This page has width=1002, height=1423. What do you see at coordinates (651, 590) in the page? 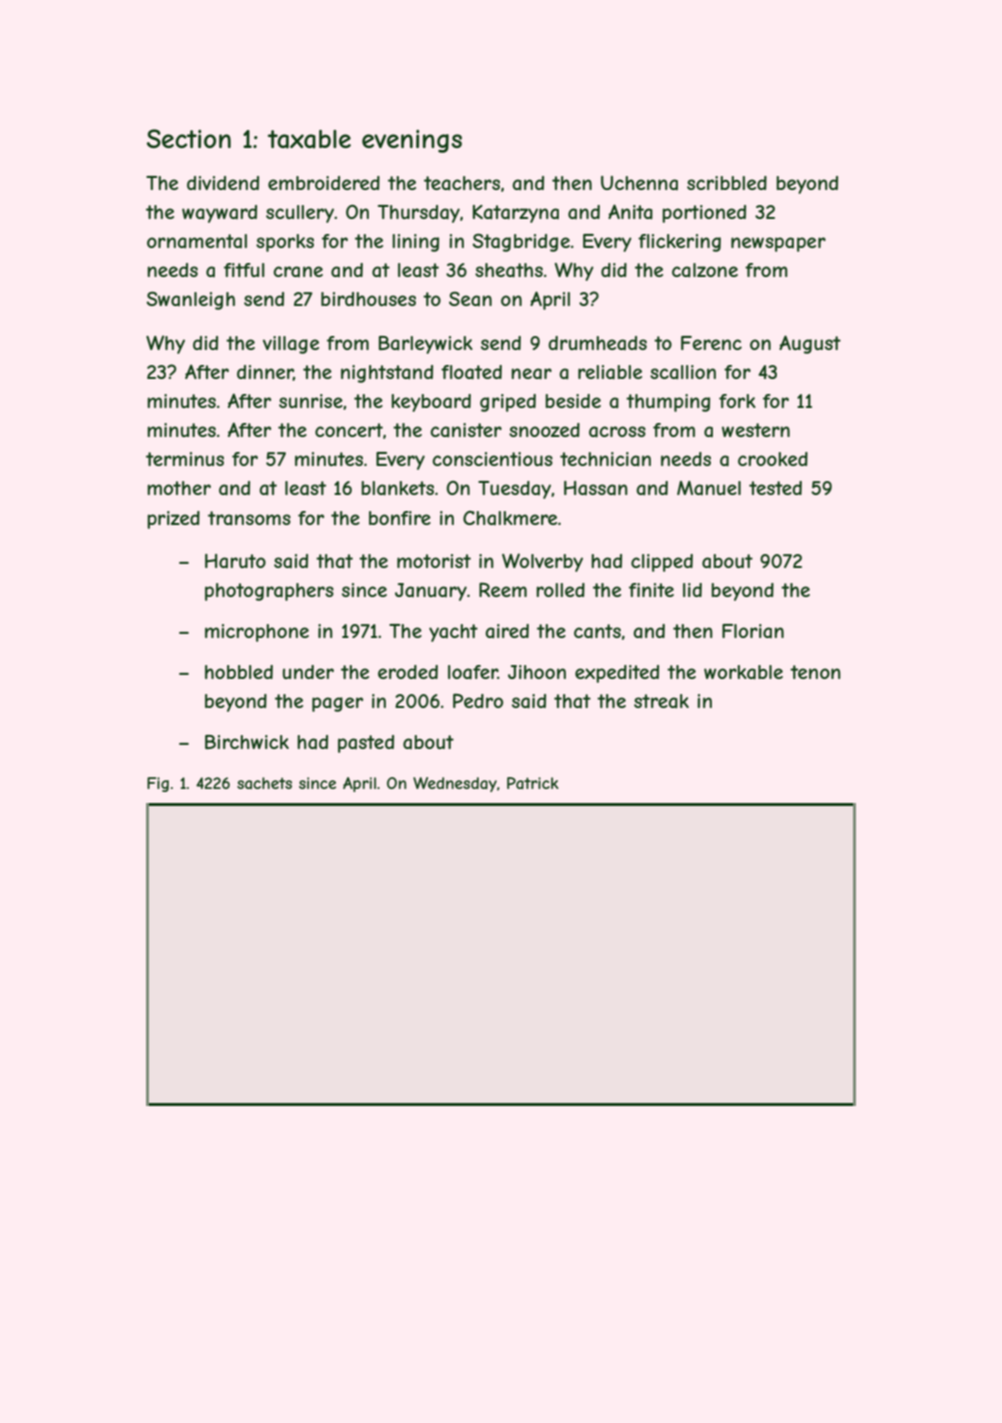
I see `finite` at bounding box center [651, 590].
